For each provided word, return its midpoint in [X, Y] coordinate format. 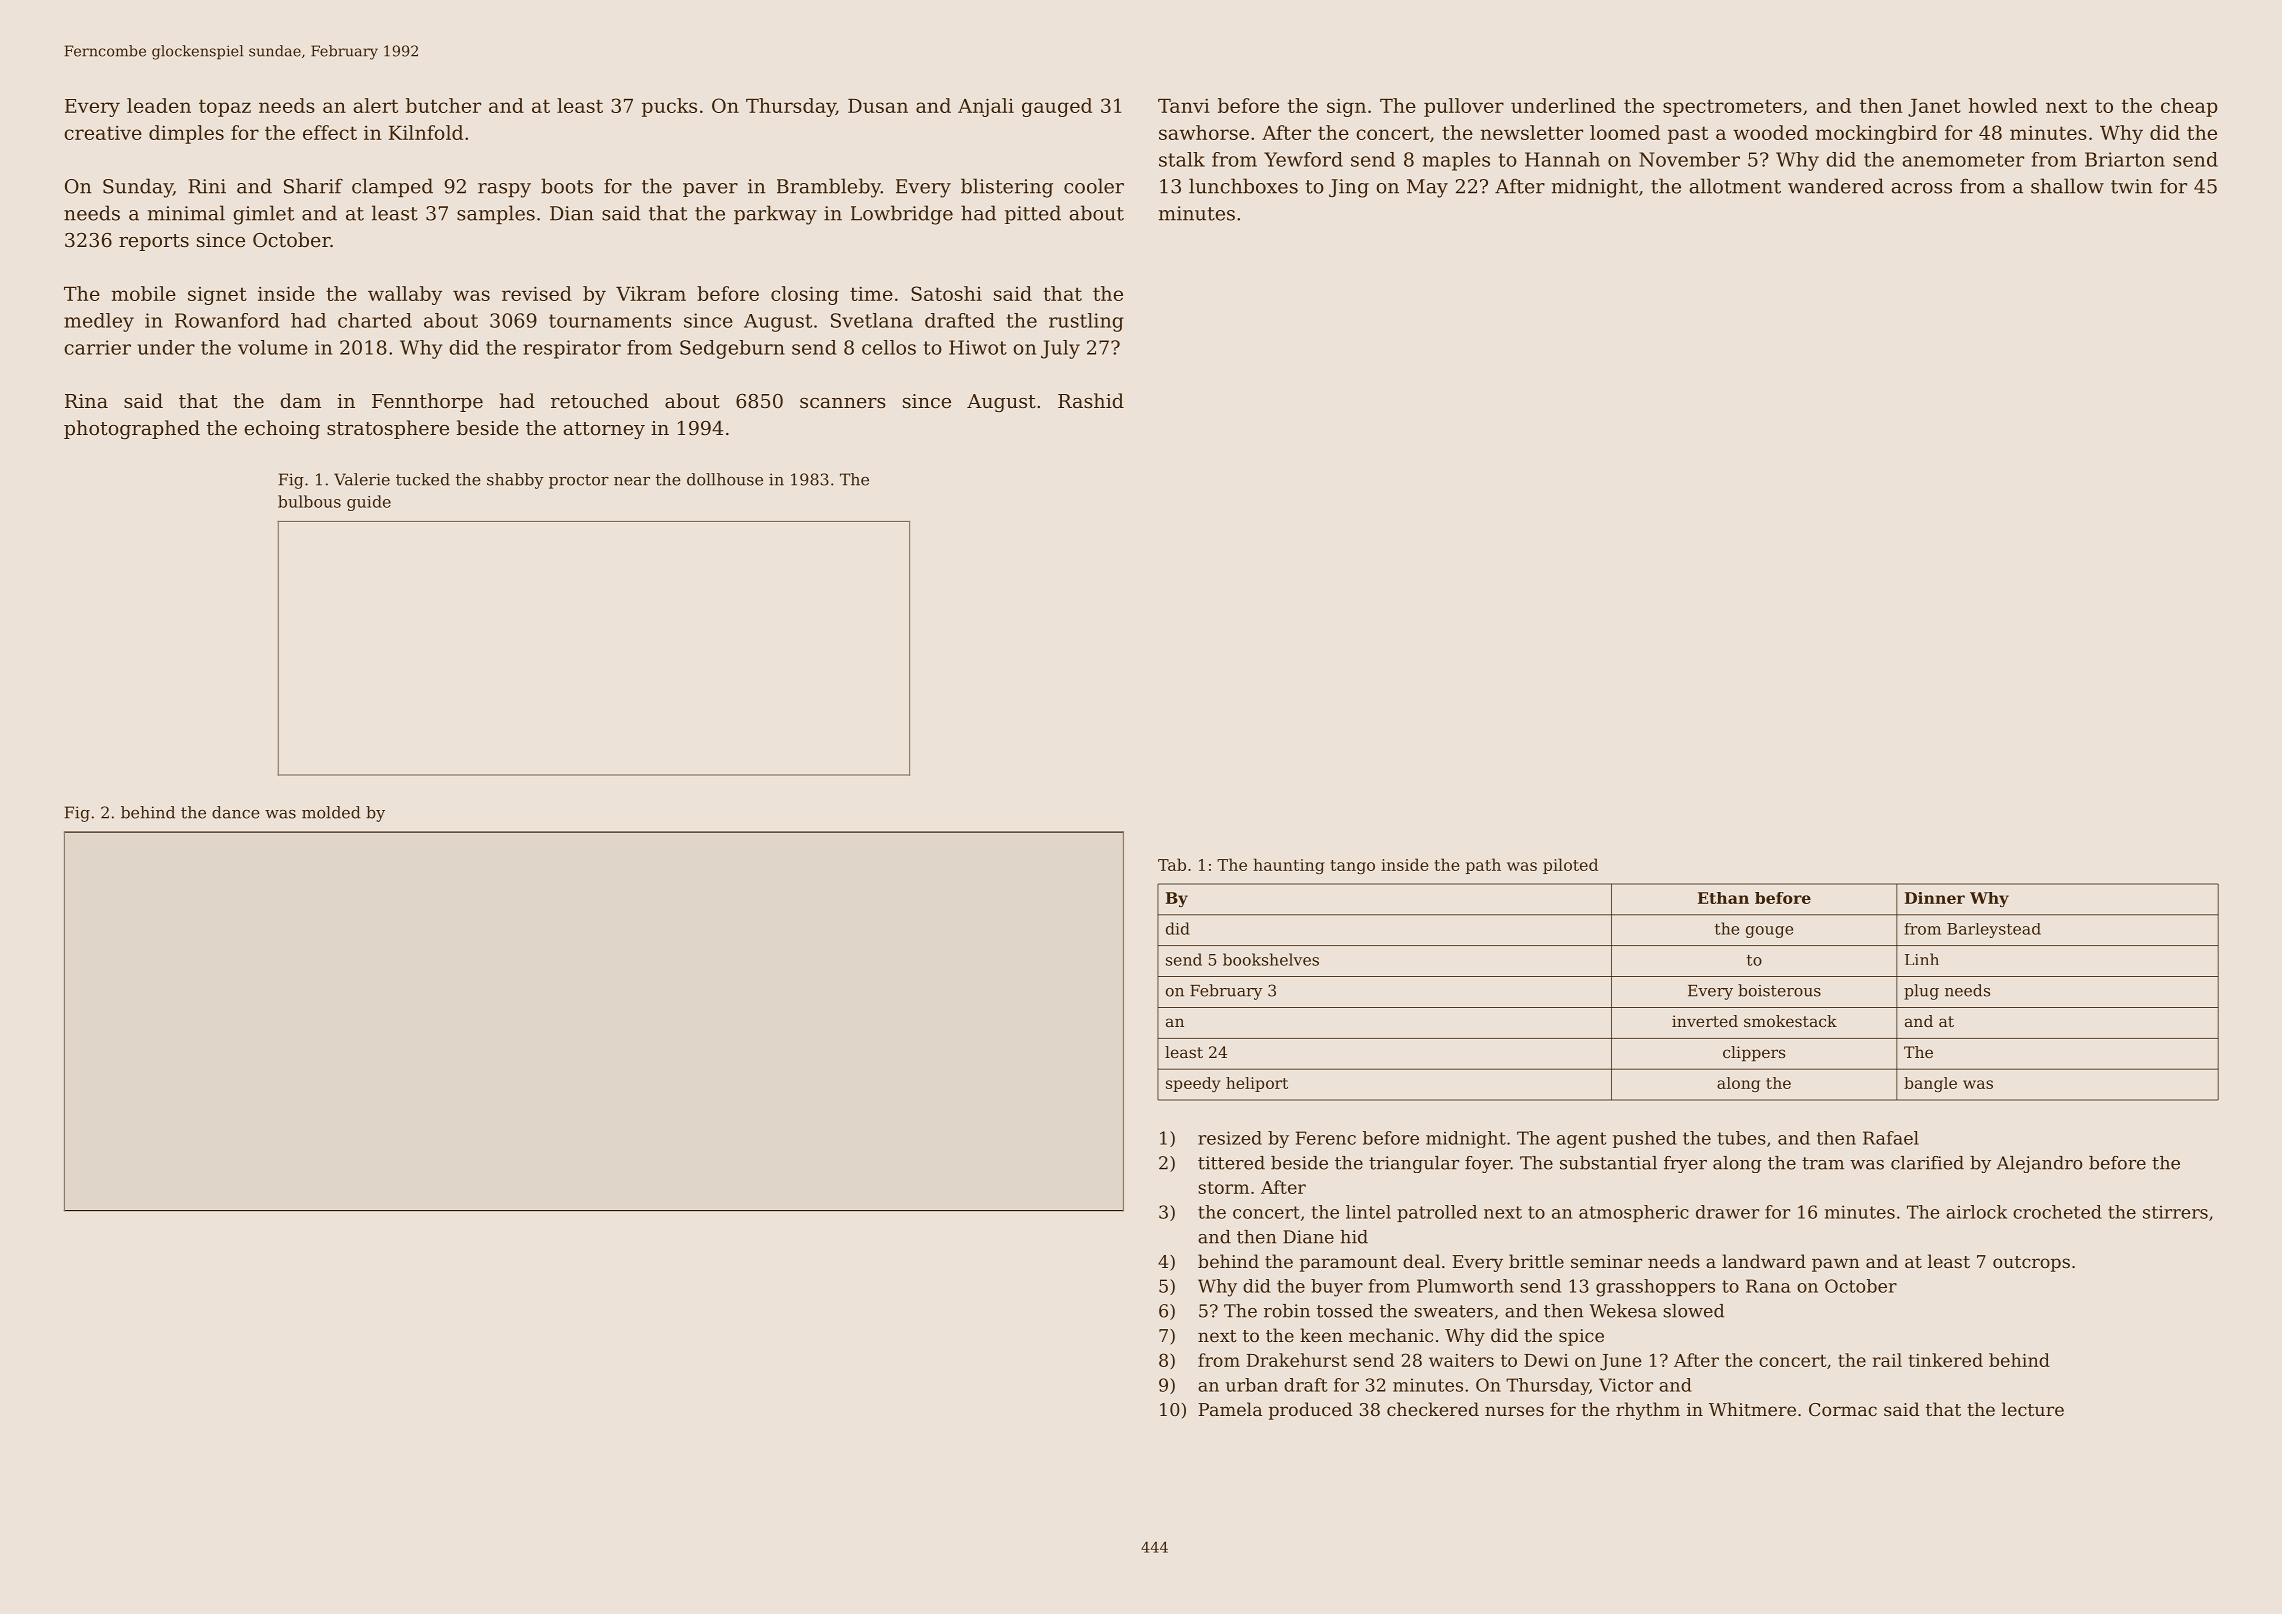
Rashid [1091, 400]
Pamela [1230, 1409]
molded [331, 812]
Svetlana [872, 320]
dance [236, 812]
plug [1921, 992]
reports [154, 242]
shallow [2067, 186]
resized [1230, 1138]
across [1922, 188]
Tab [1172, 864]
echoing [282, 429]
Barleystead [1994, 930]
